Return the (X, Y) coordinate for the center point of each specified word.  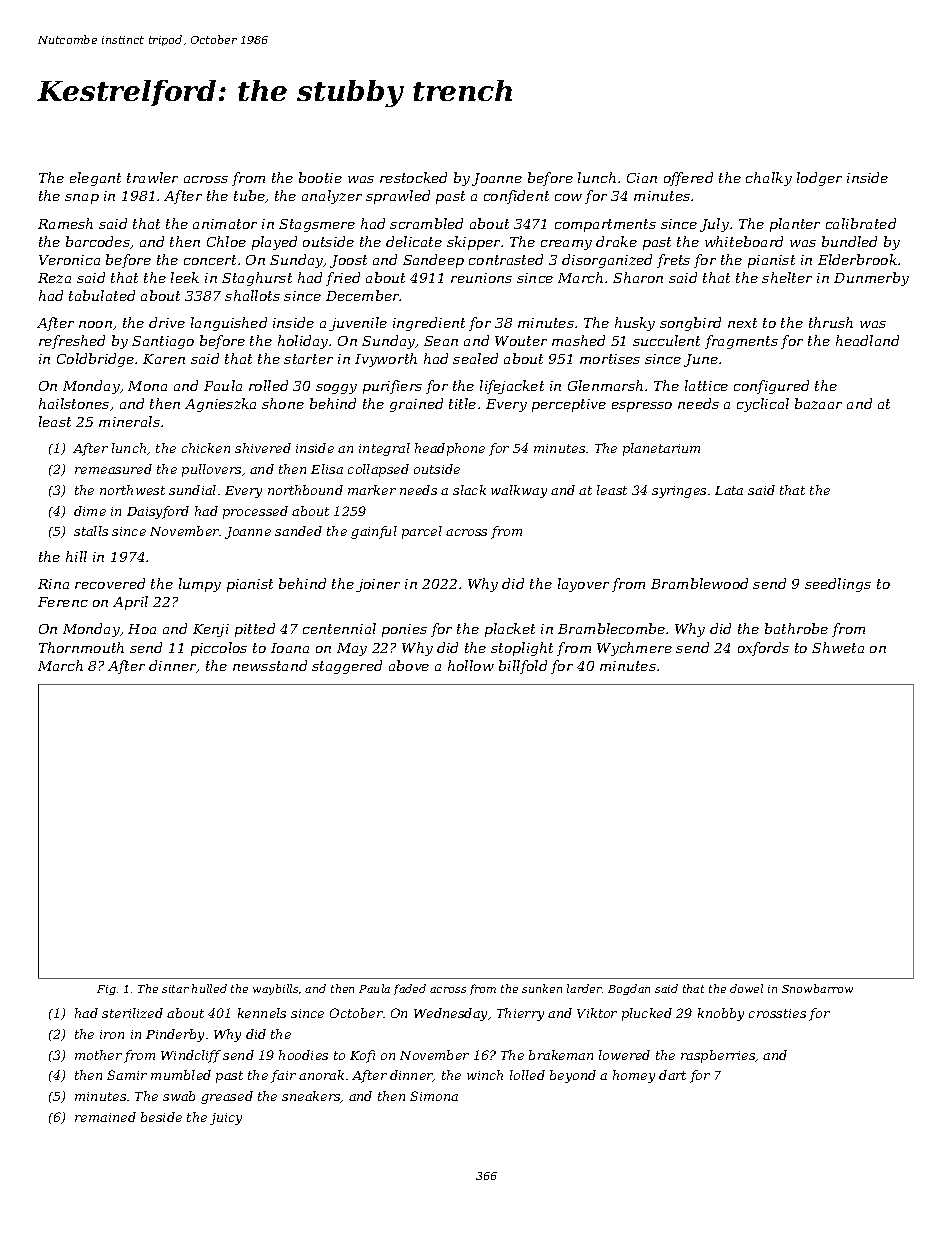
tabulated (102, 295)
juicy (226, 1119)
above (409, 665)
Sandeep (433, 261)
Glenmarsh (605, 385)
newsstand (270, 665)
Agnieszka (220, 405)
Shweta (838, 647)
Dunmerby (871, 279)
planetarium (661, 449)
